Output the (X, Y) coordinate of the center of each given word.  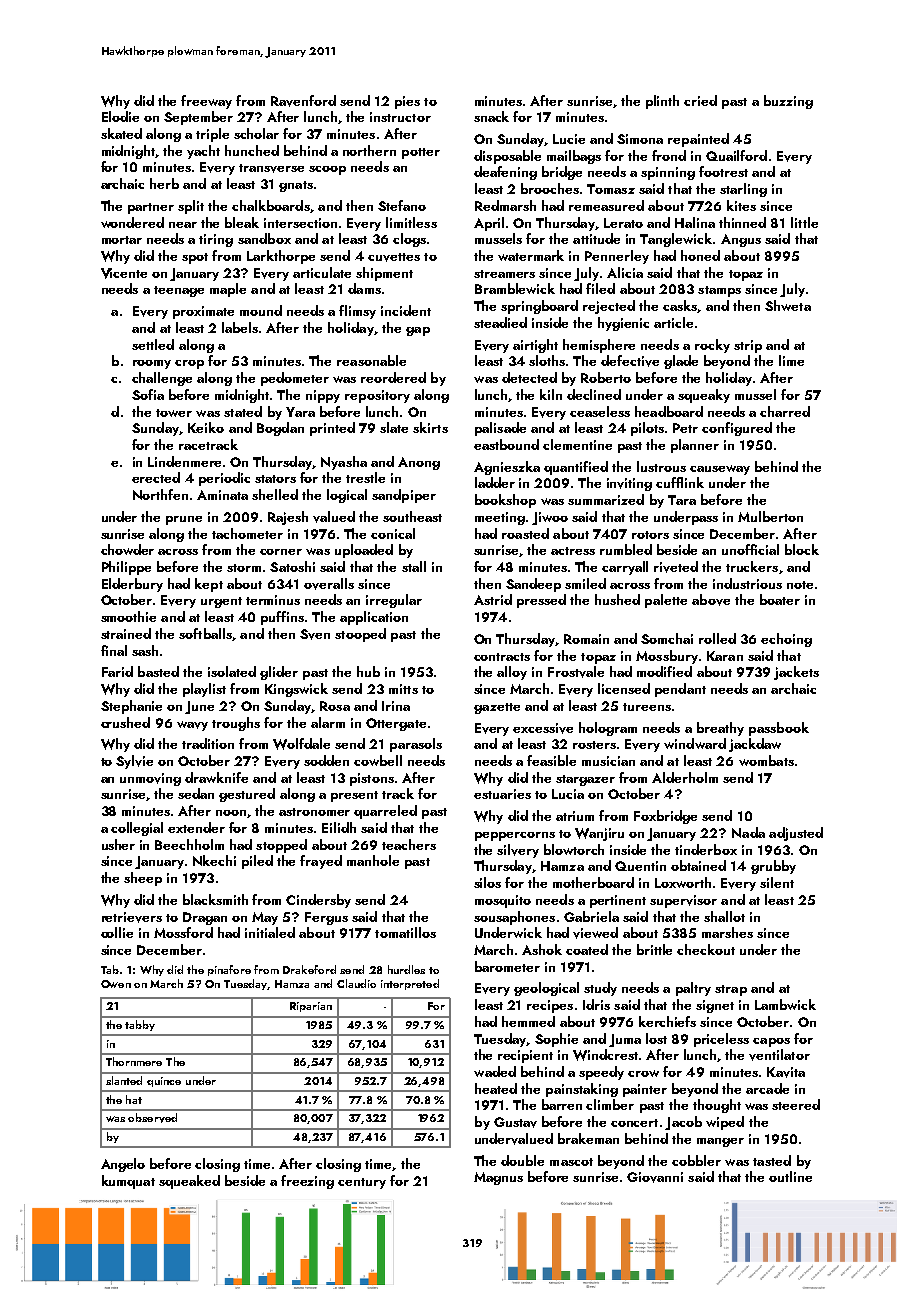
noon (231, 813)
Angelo (123, 1165)
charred (785, 411)
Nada (748, 832)
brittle (654, 949)
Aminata (222, 495)
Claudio (356, 983)
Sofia (148, 394)
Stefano (402, 205)
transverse (271, 168)
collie (117, 932)
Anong (419, 463)
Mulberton (770, 516)
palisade (500, 429)
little (804, 222)
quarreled (385, 812)
